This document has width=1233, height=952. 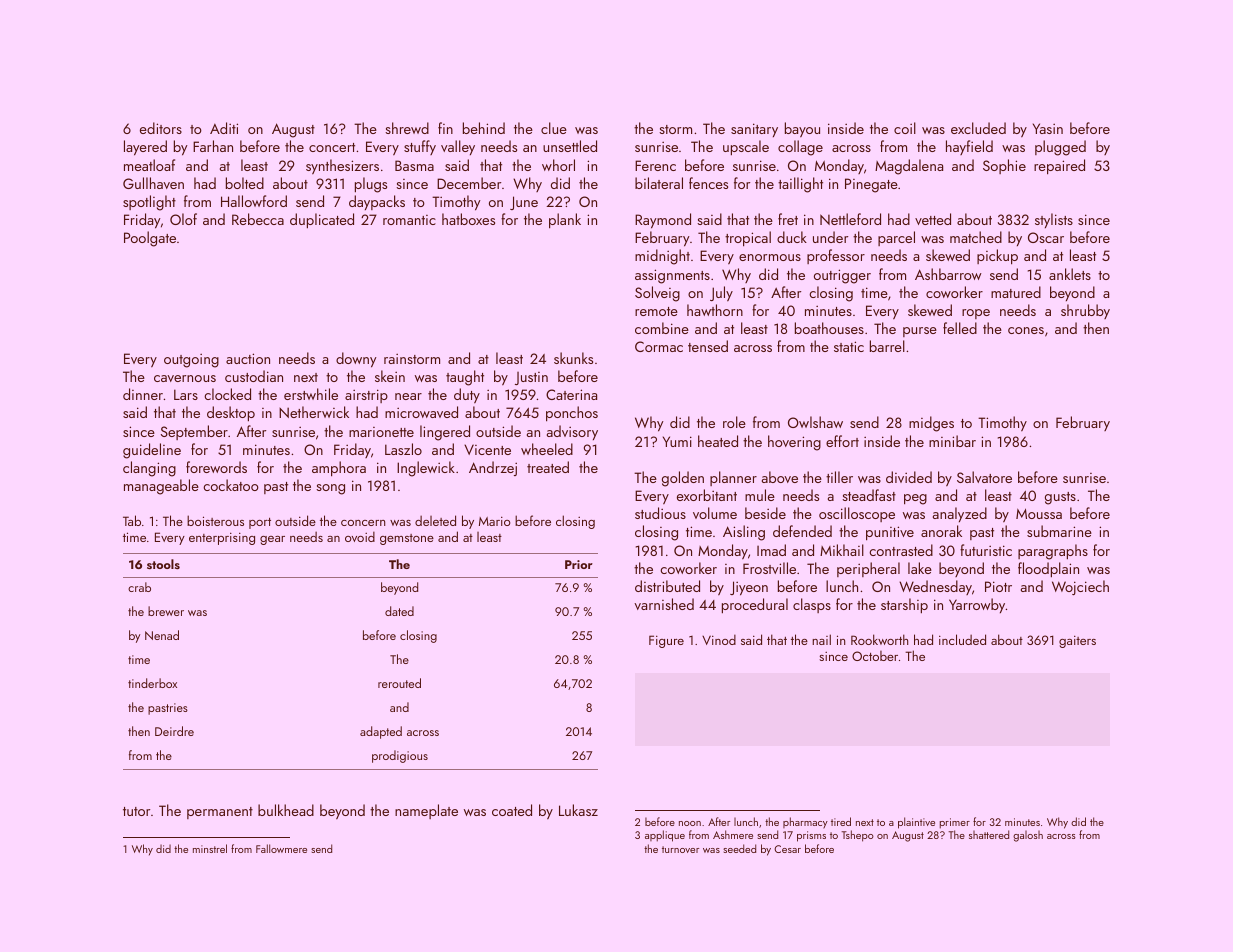 I want to click on Fallowmere, so click(x=281, y=848).
